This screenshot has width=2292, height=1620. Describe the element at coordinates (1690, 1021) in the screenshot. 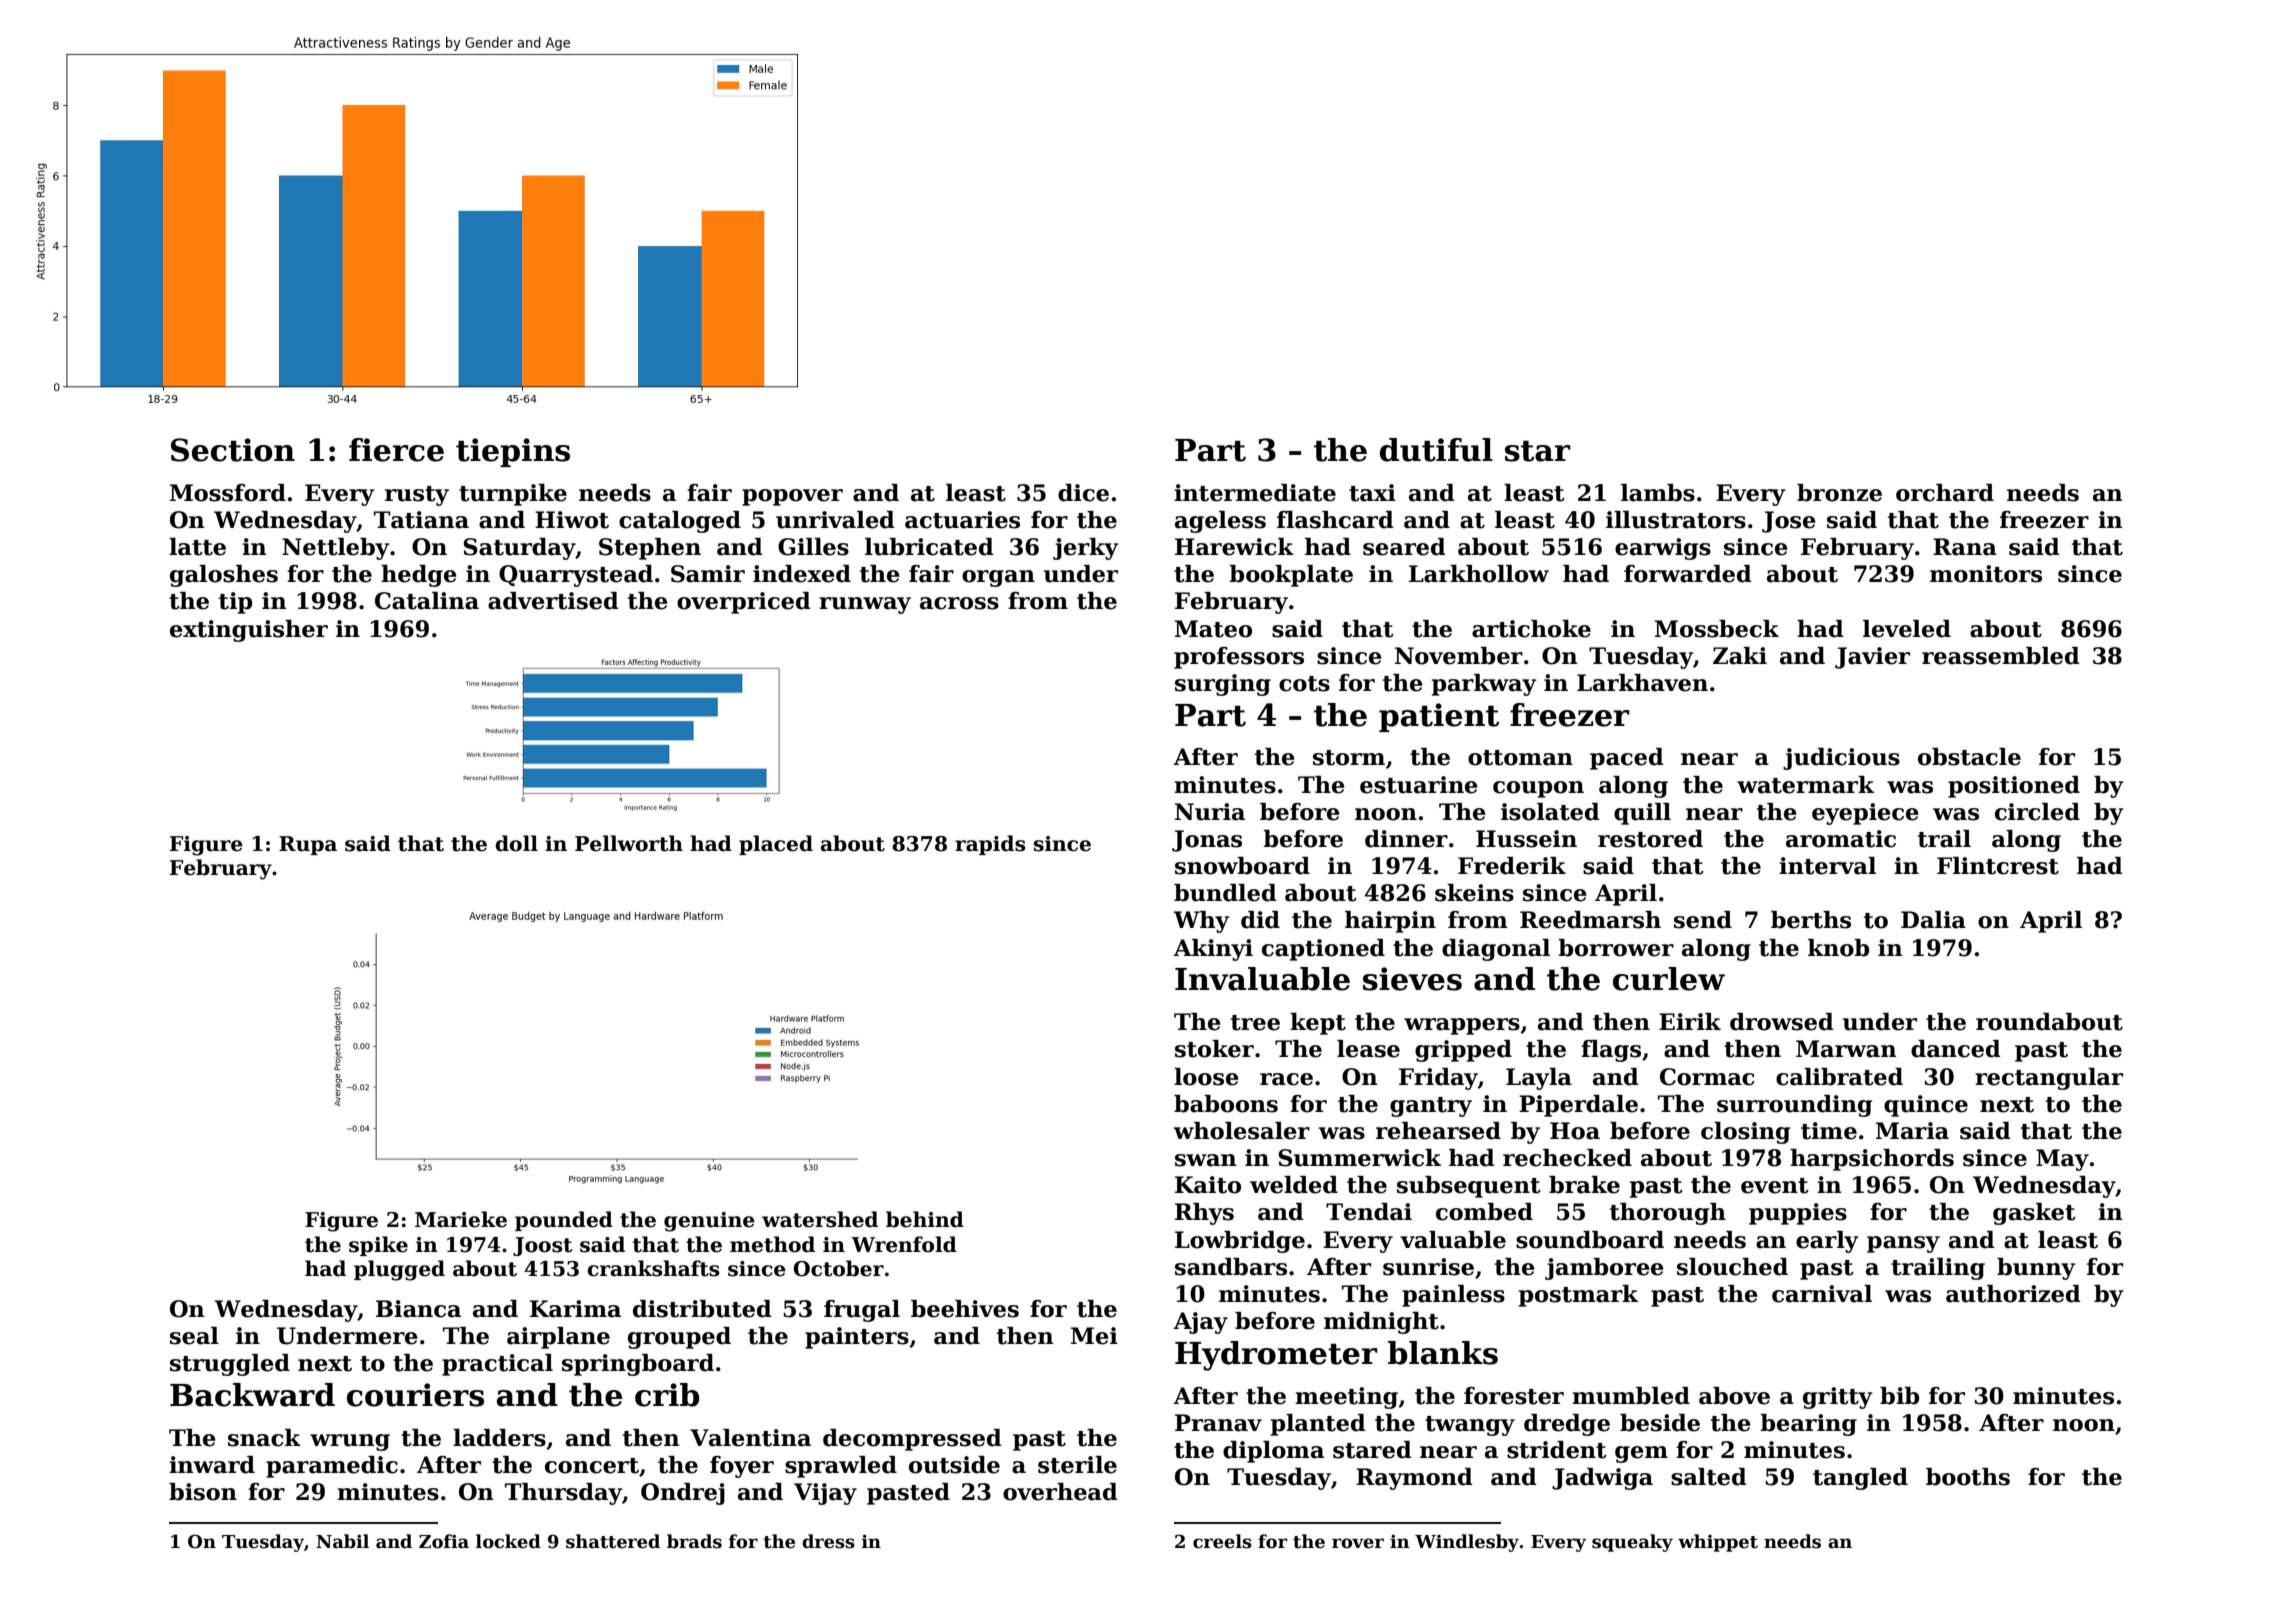

I see `Eirik` at that location.
